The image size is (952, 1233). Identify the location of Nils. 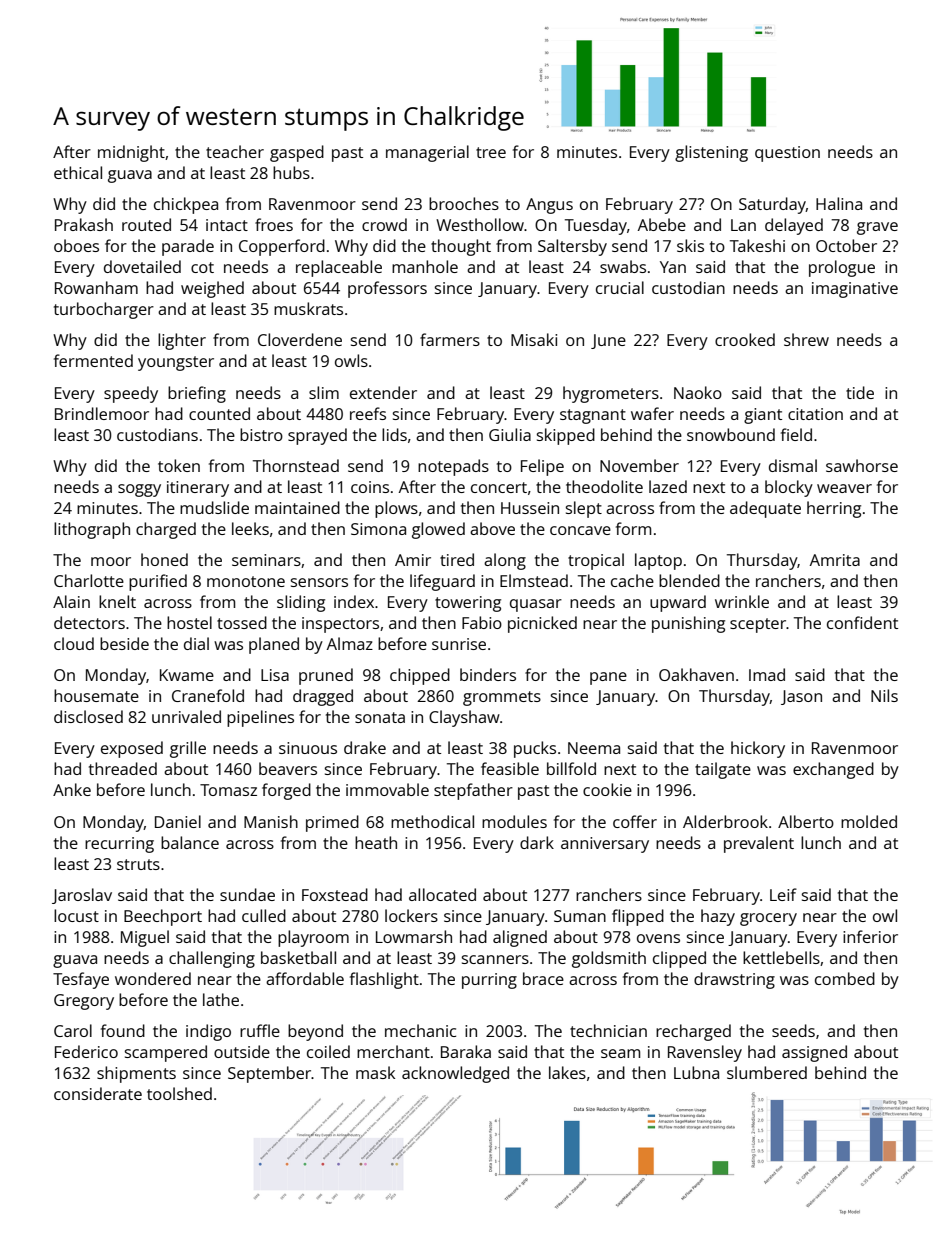
(884, 695).
